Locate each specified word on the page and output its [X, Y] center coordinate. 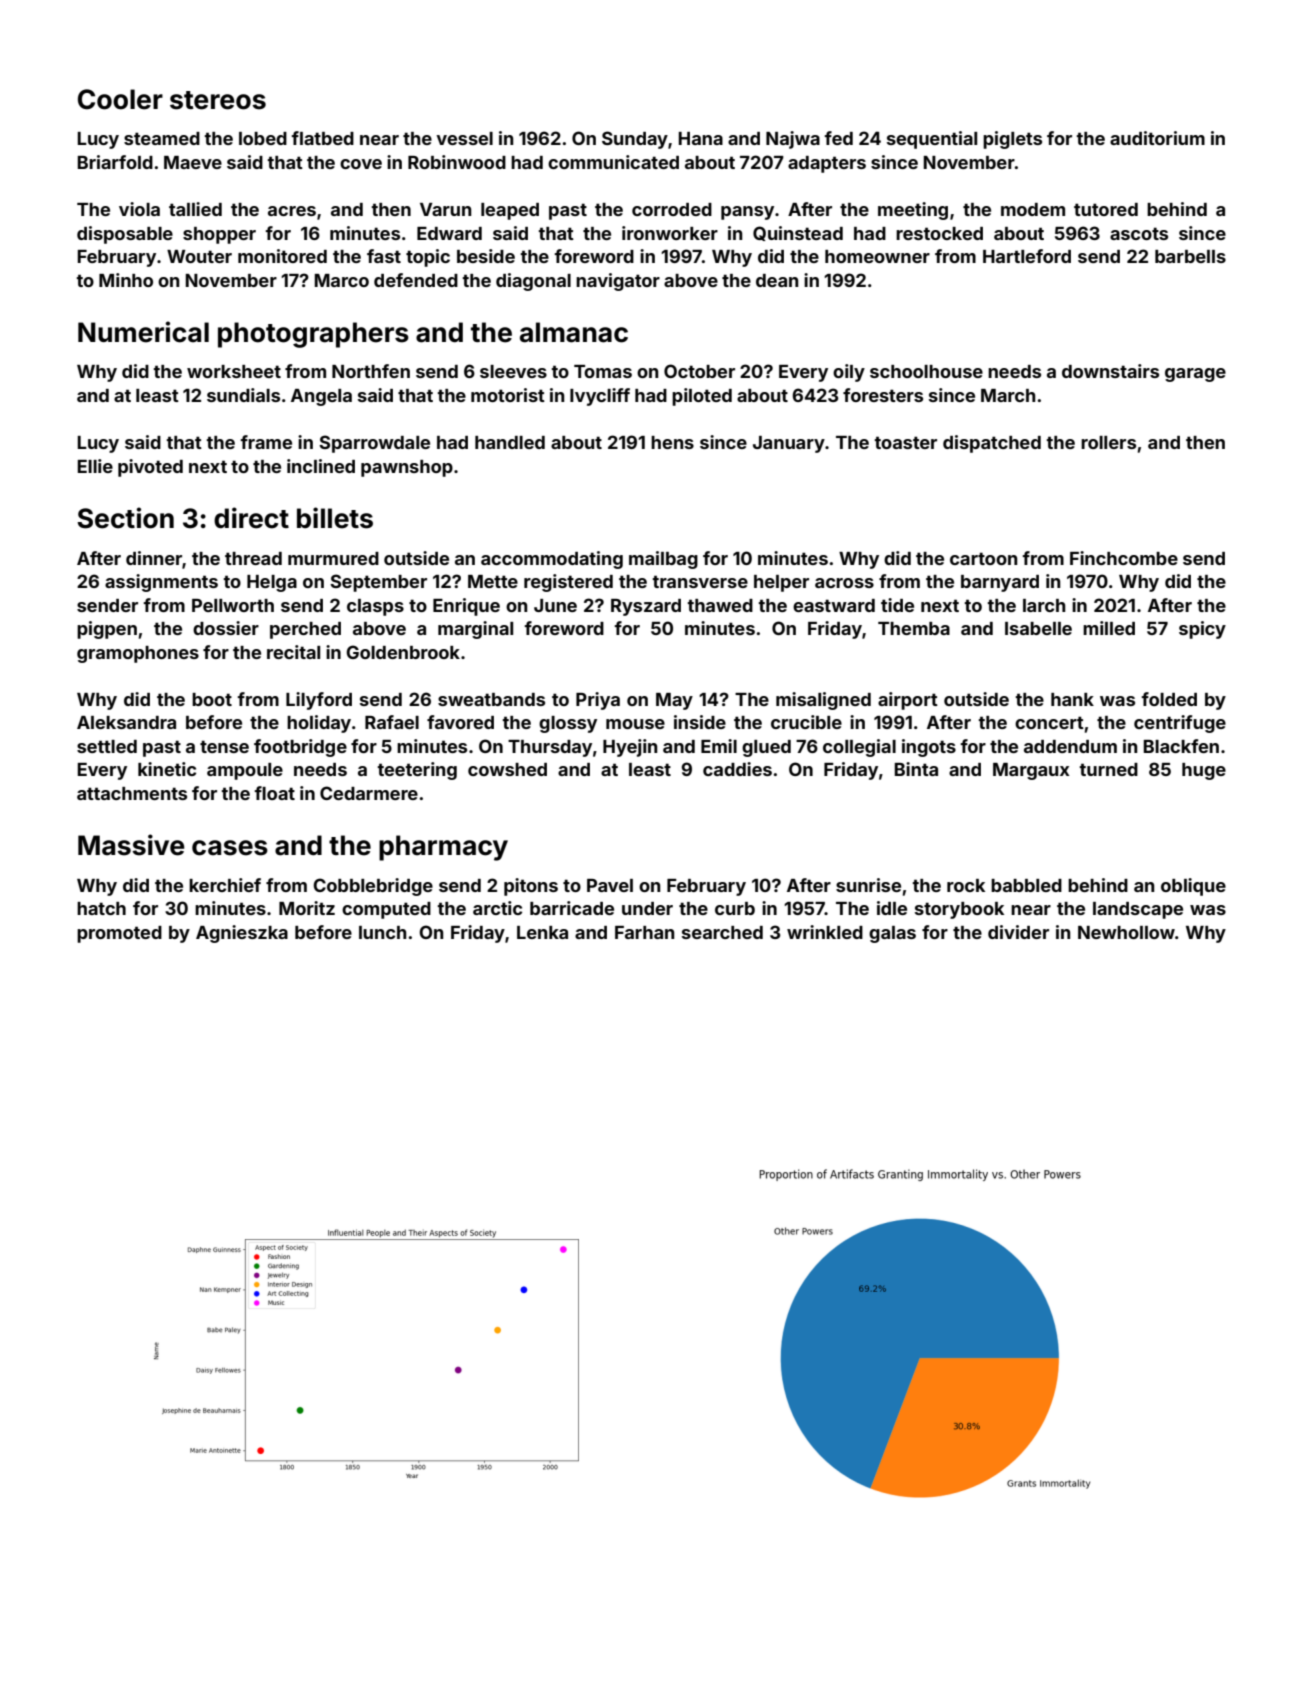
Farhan [644, 932]
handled [510, 442]
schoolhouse [926, 371]
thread [253, 558]
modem [1033, 209]
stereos [218, 100]
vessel [464, 138]
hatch [101, 908]
